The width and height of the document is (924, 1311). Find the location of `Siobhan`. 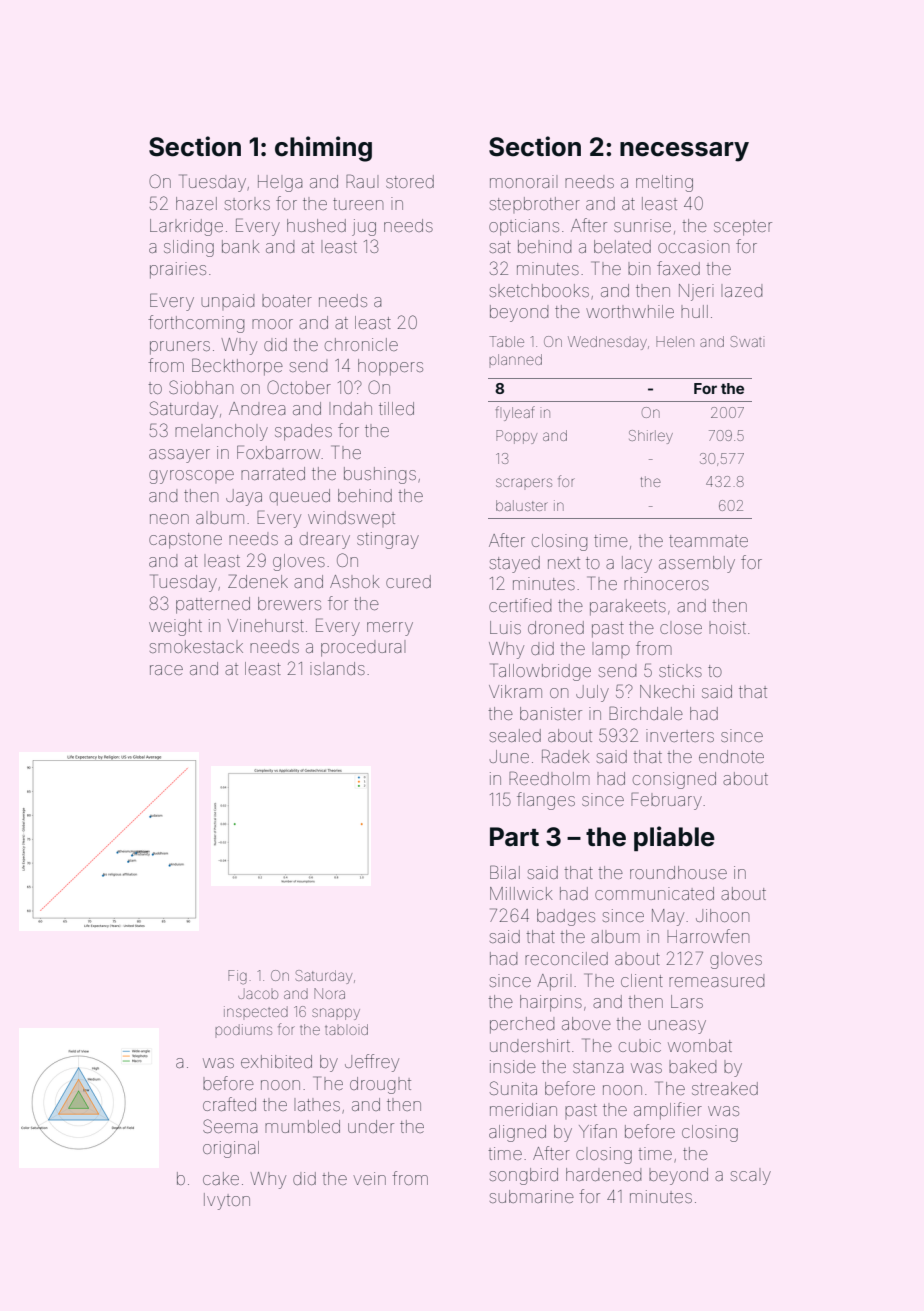

Siobhan is located at coordinates (201, 387).
